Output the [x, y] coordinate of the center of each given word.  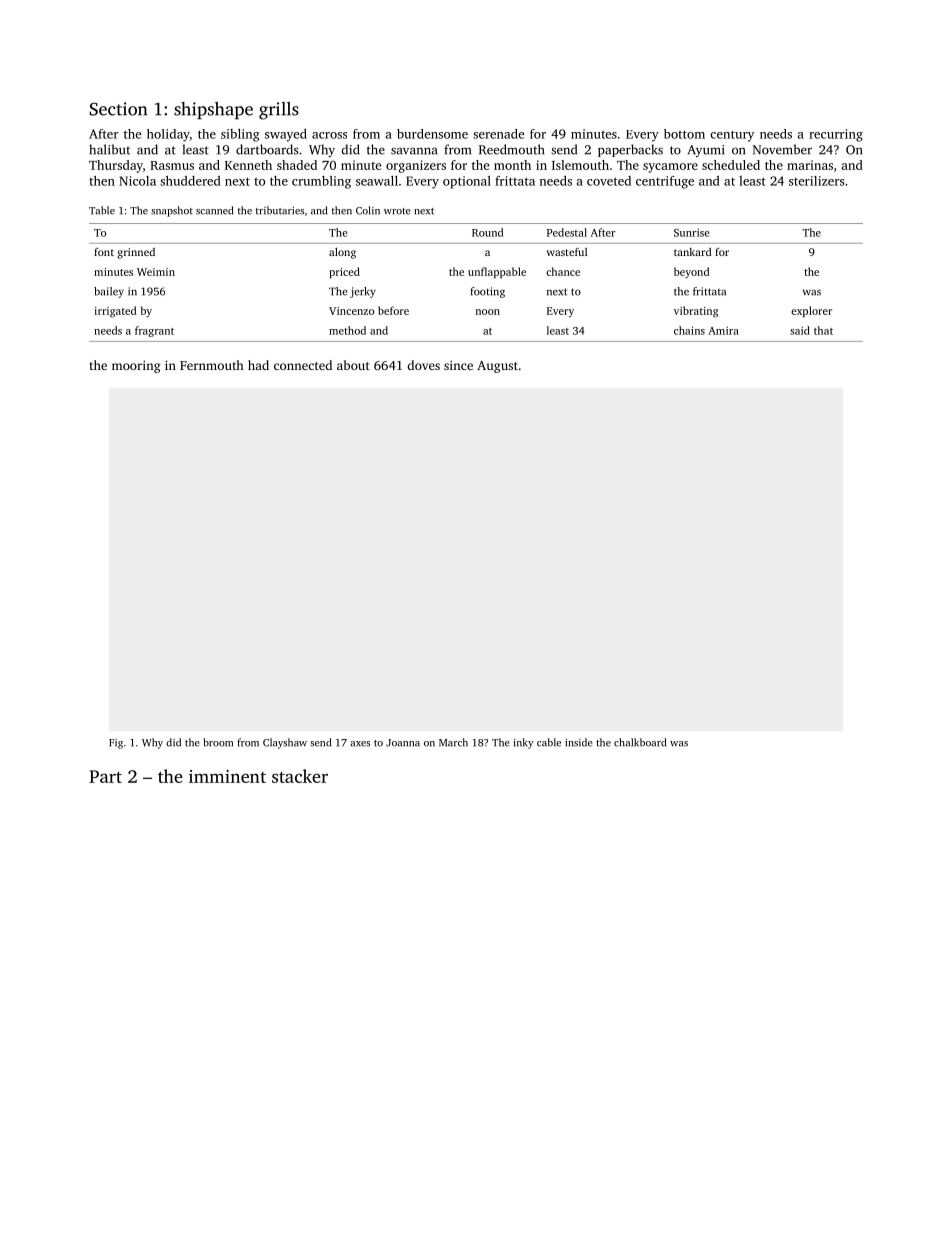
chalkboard [640, 742]
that [823, 330]
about [353, 365]
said [800, 330]
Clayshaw [285, 743]
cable [549, 742]
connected [303, 365]
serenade [498, 134]
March [453, 742]
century [732, 136]
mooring [136, 367]
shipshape [213, 110]
